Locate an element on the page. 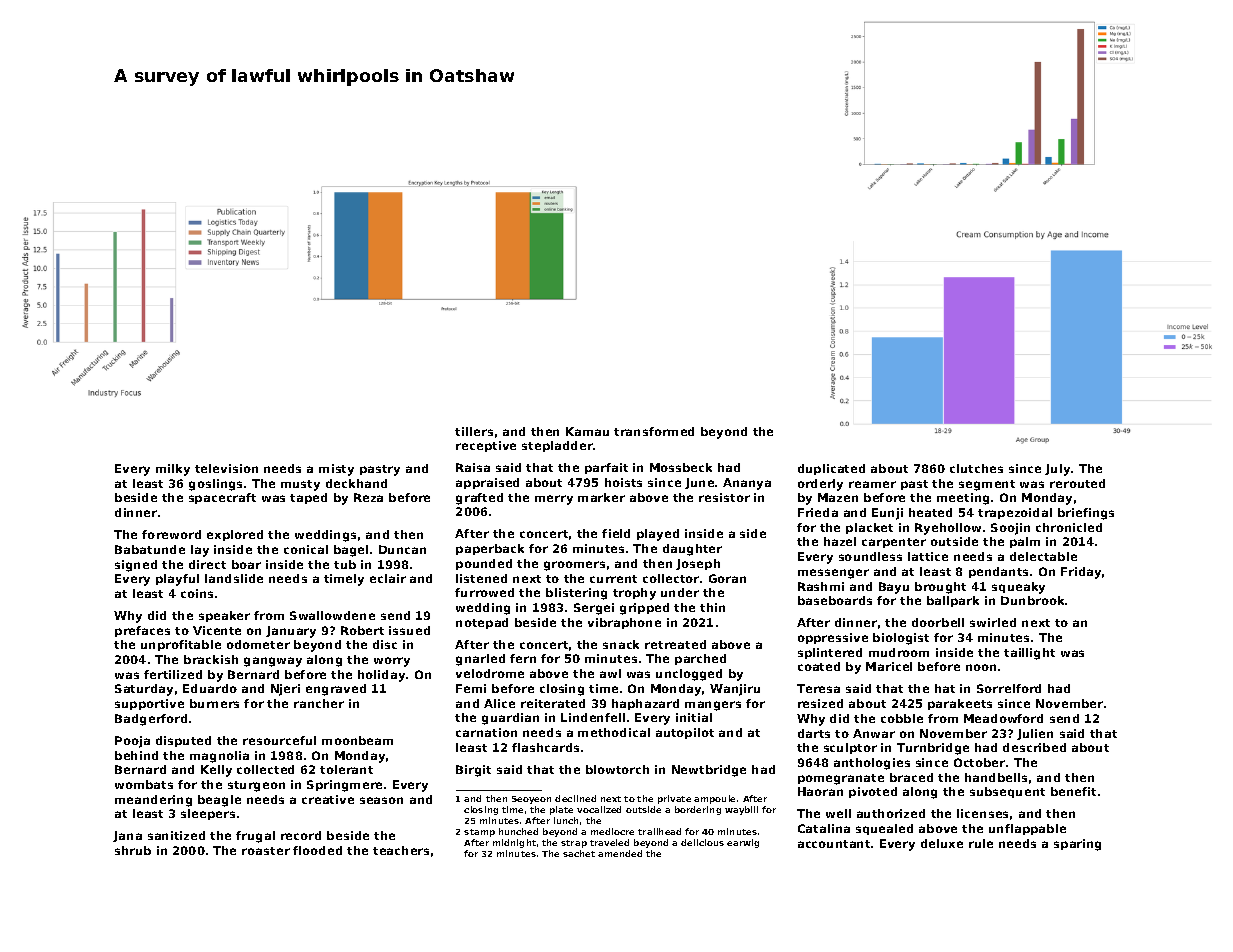 This page has height=952, width=1233. clutches is located at coordinates (976, 468).
